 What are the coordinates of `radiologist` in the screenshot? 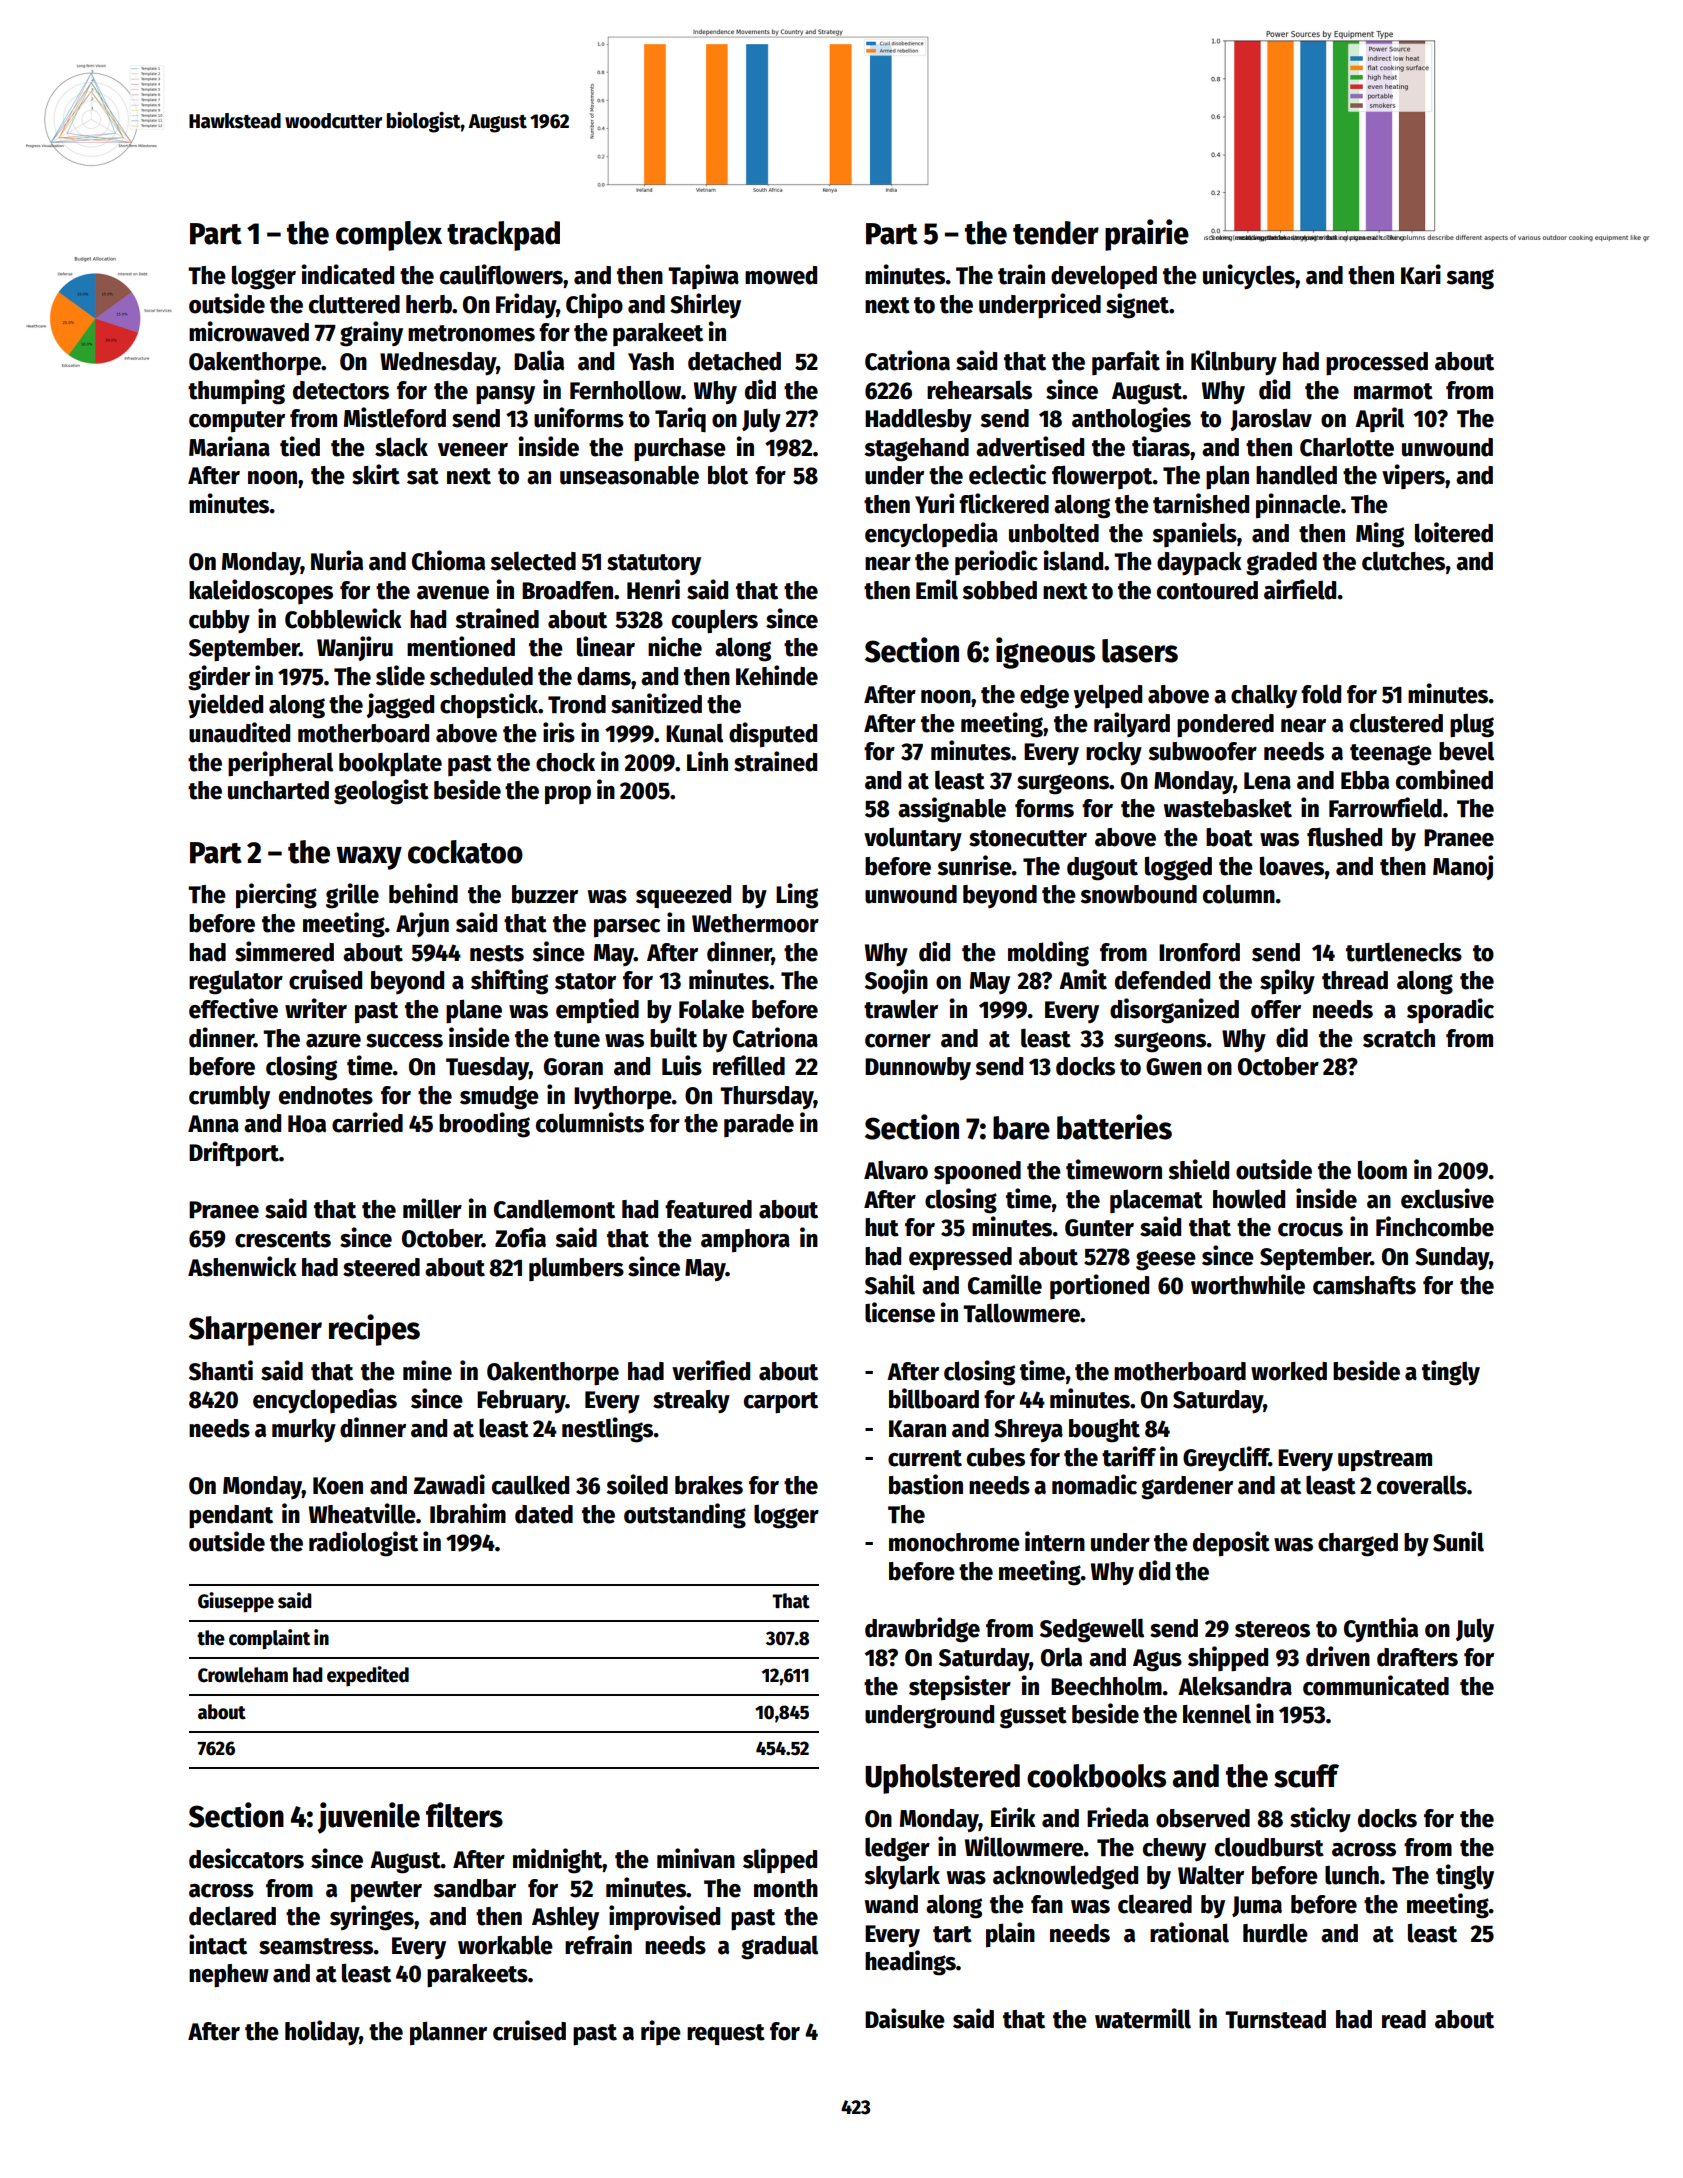 It's located at (363, 1544).
